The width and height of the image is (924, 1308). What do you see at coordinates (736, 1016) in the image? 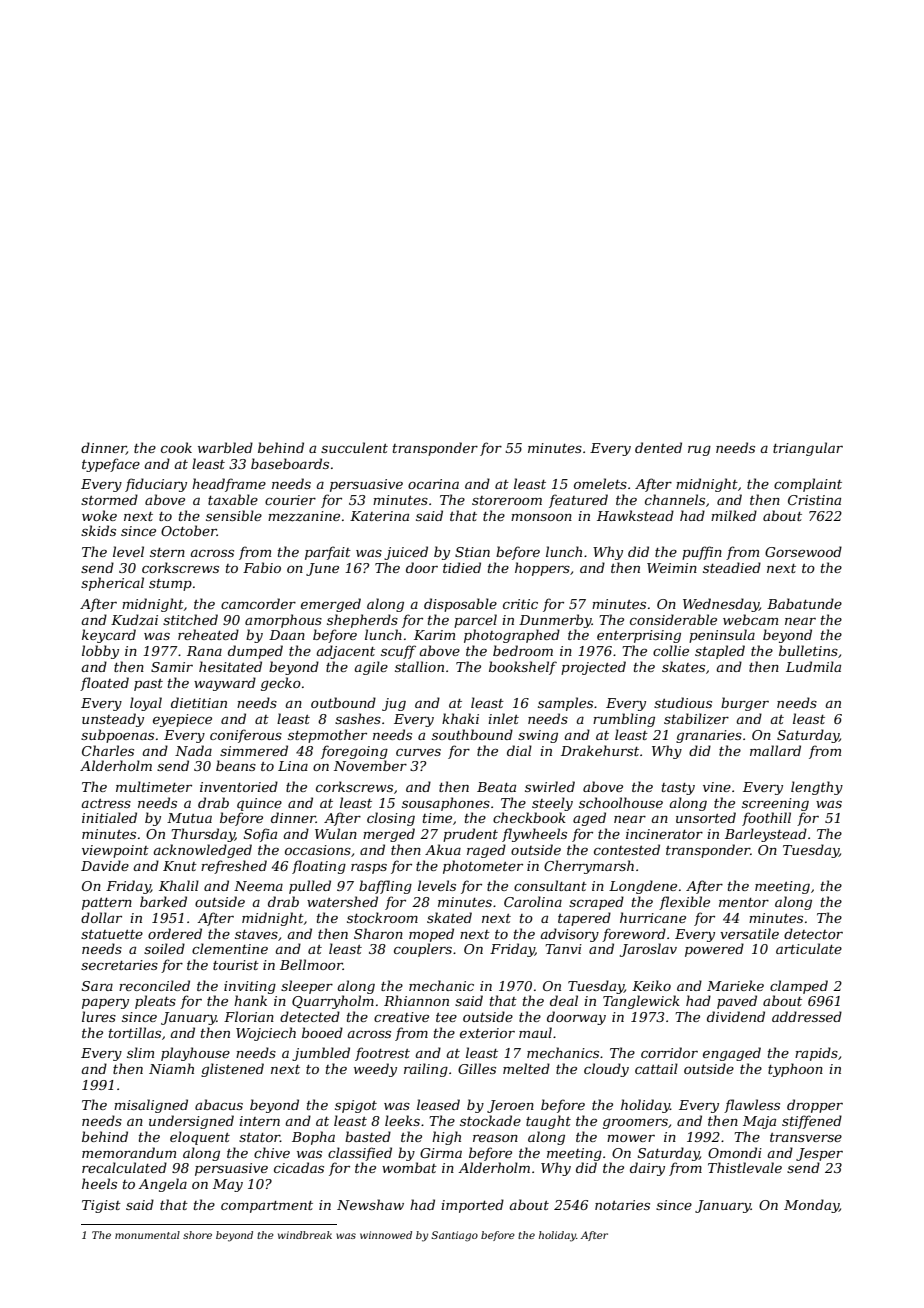
I see `dividend` at bounding box center [736, 1016].
